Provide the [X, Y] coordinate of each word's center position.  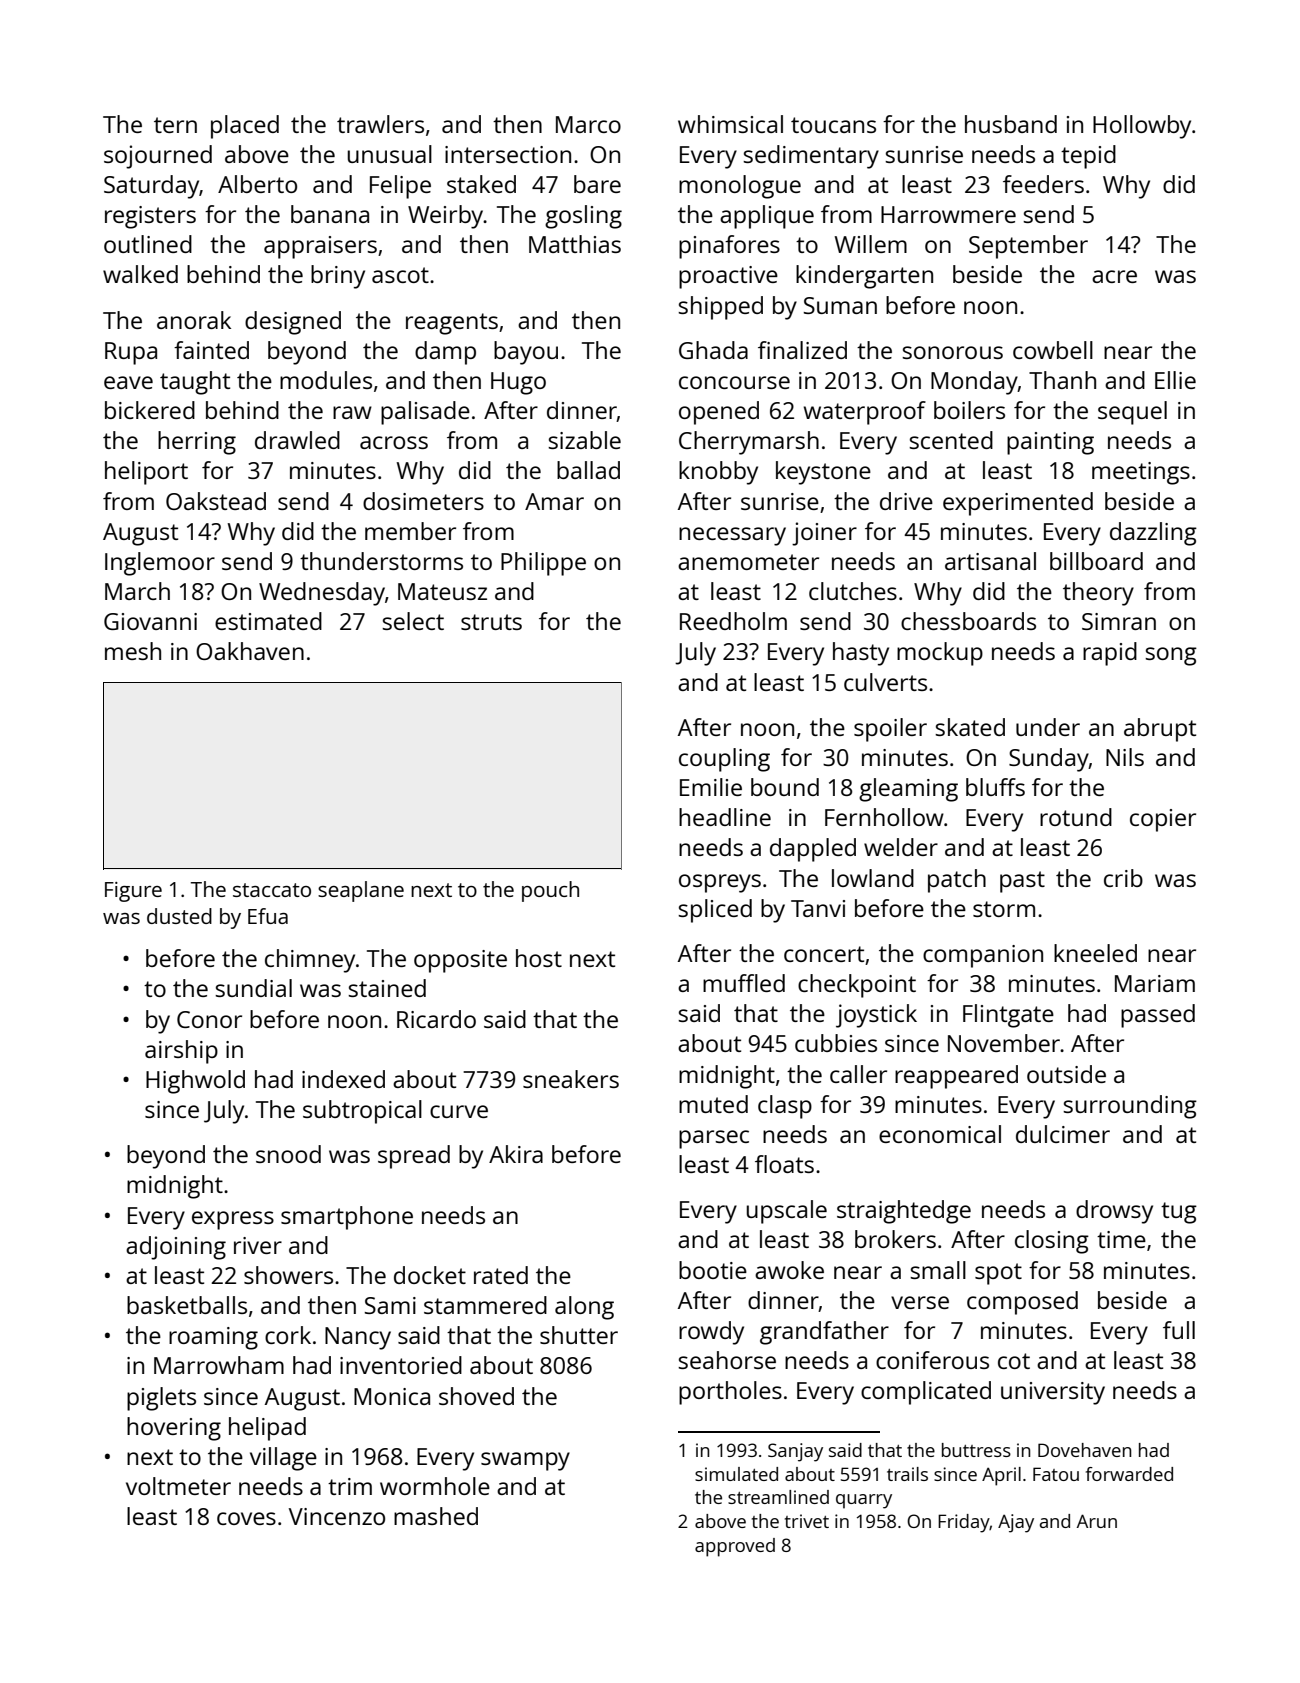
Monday [974, 383]
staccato [272, 890]
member [410, 531]
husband [1011, 124]
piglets [161, 1399]
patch [957, 881]
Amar [554, 501]
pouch [550, 891]
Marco [588, 124]
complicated [926, 1393]
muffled [744, 983]
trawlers [380, 124]
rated [501, 1275]
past [1022, 882]
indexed [343, 1079]
